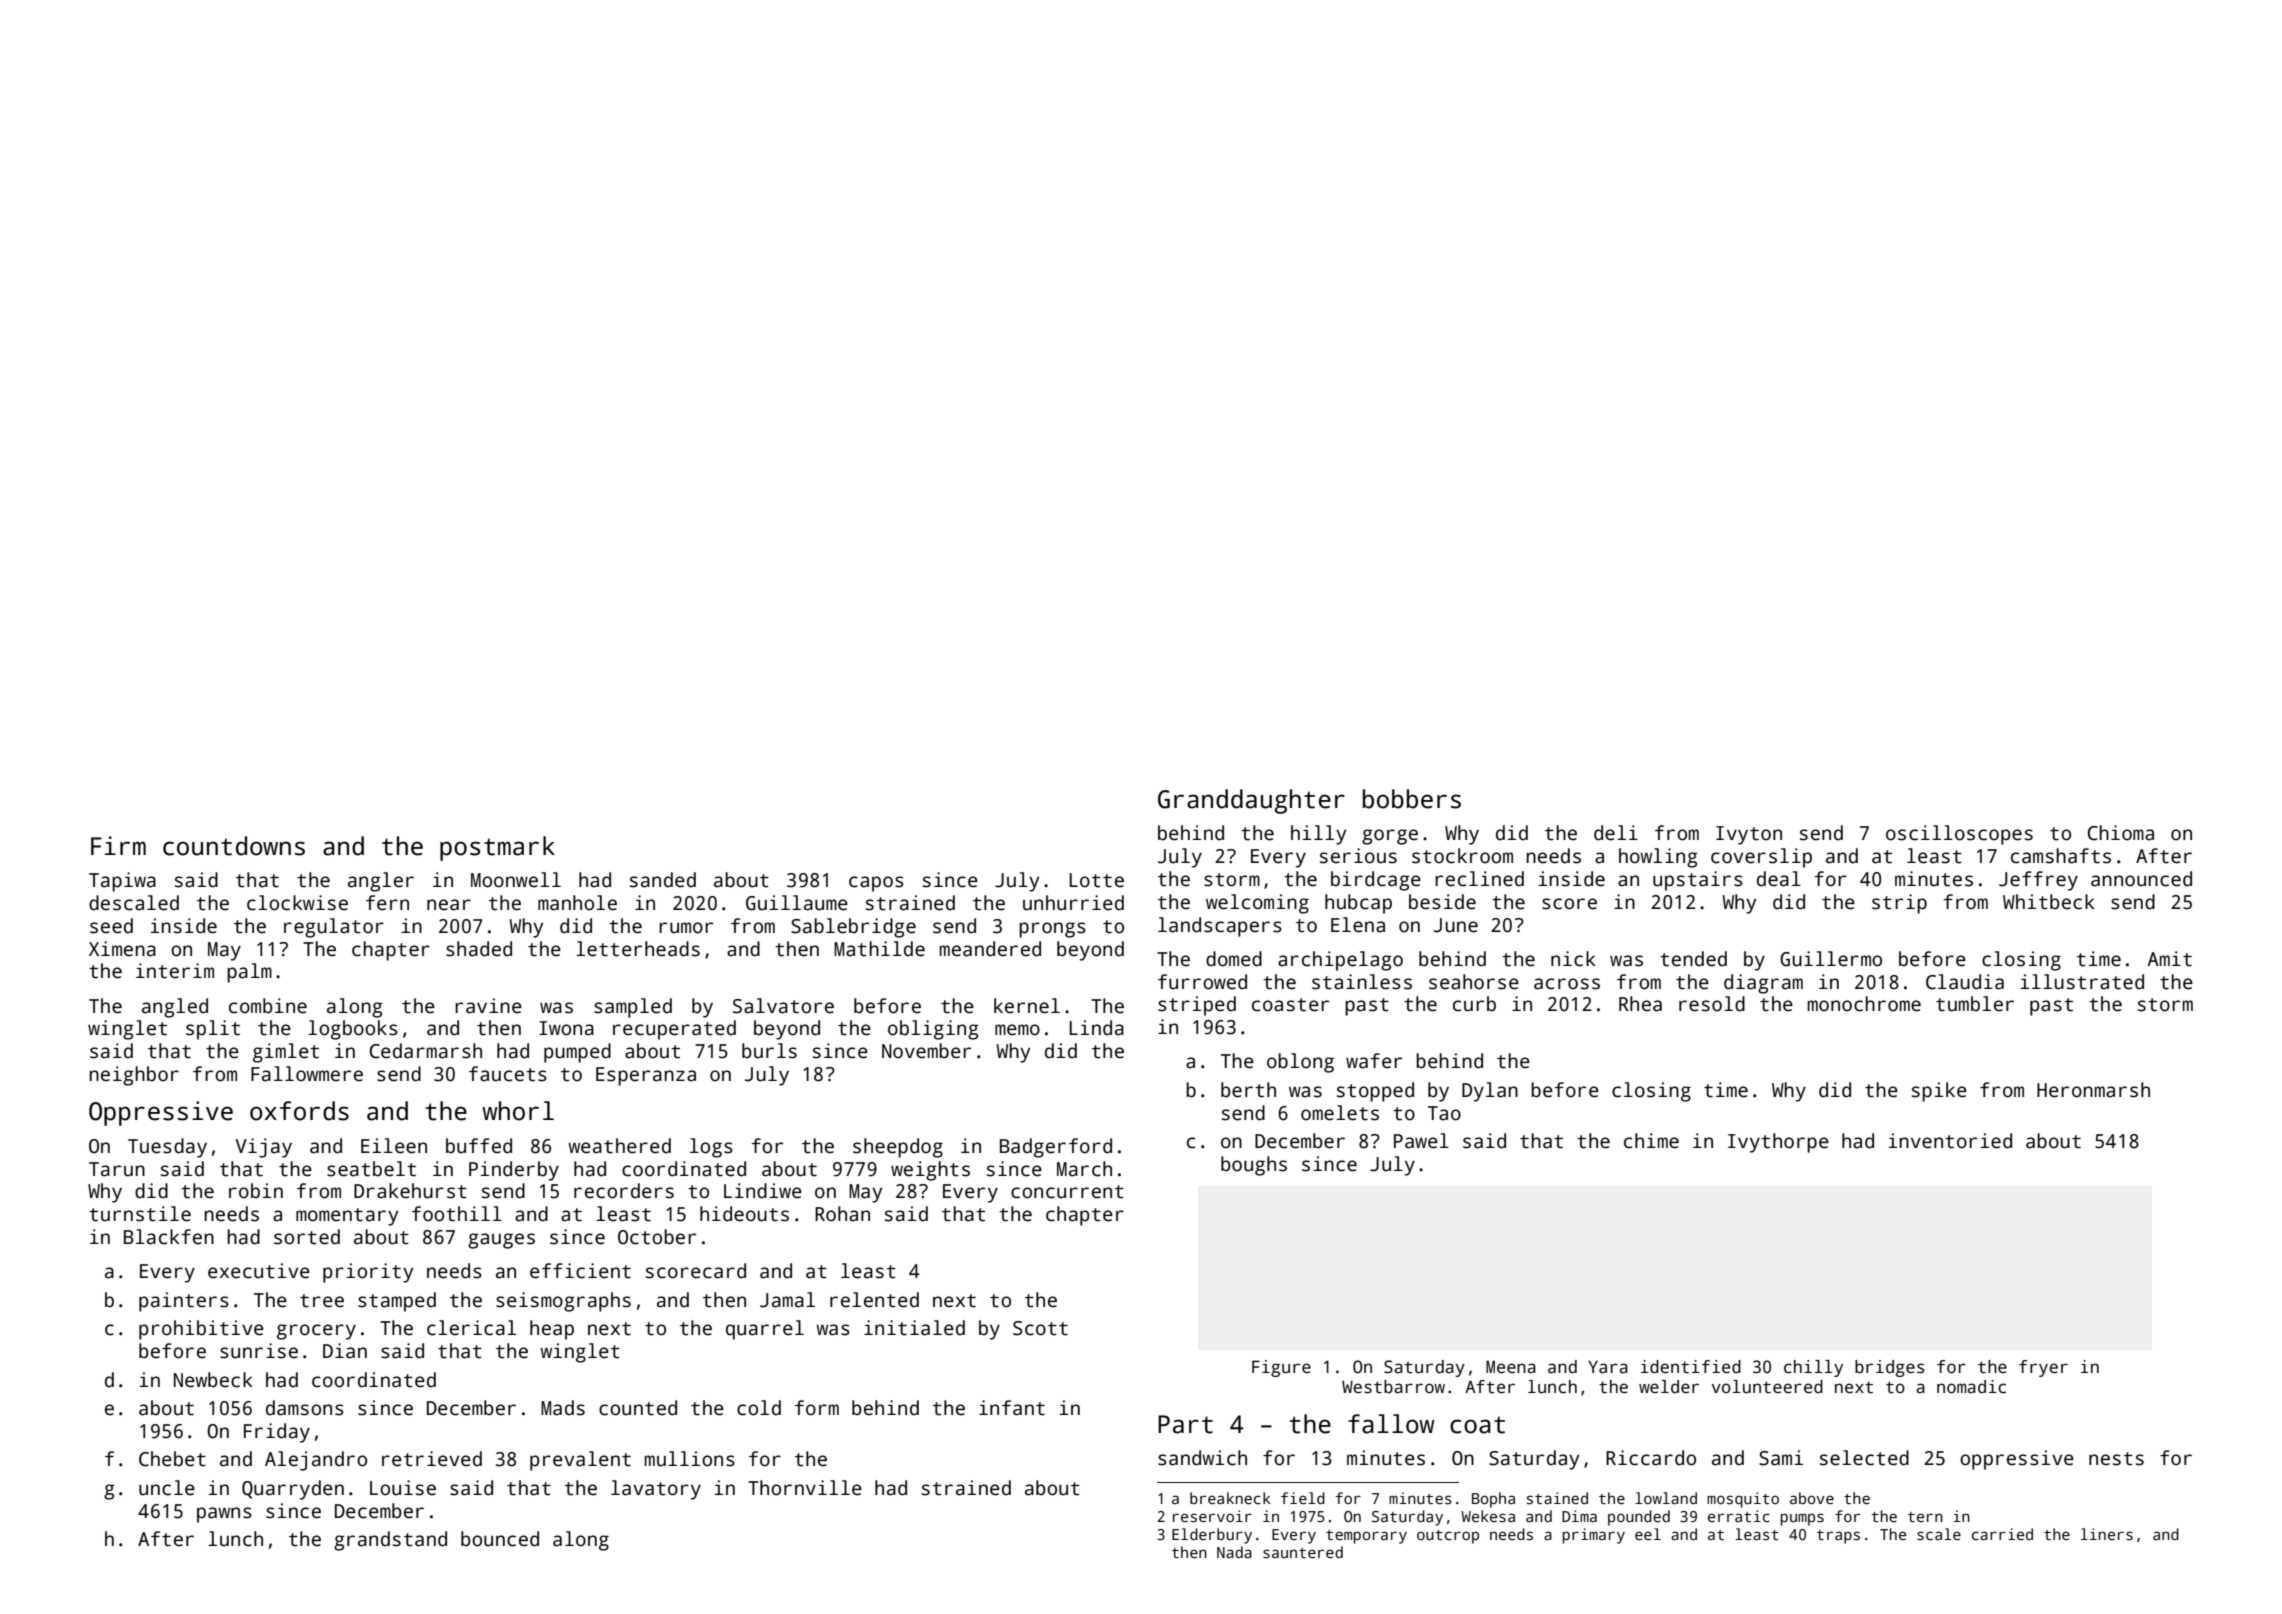 The width and height of the screenshot is (2282, 1614). Describe the element at coordinates (1778, 1143) in the screenshot. I see `Ivythorpe` at that location.
